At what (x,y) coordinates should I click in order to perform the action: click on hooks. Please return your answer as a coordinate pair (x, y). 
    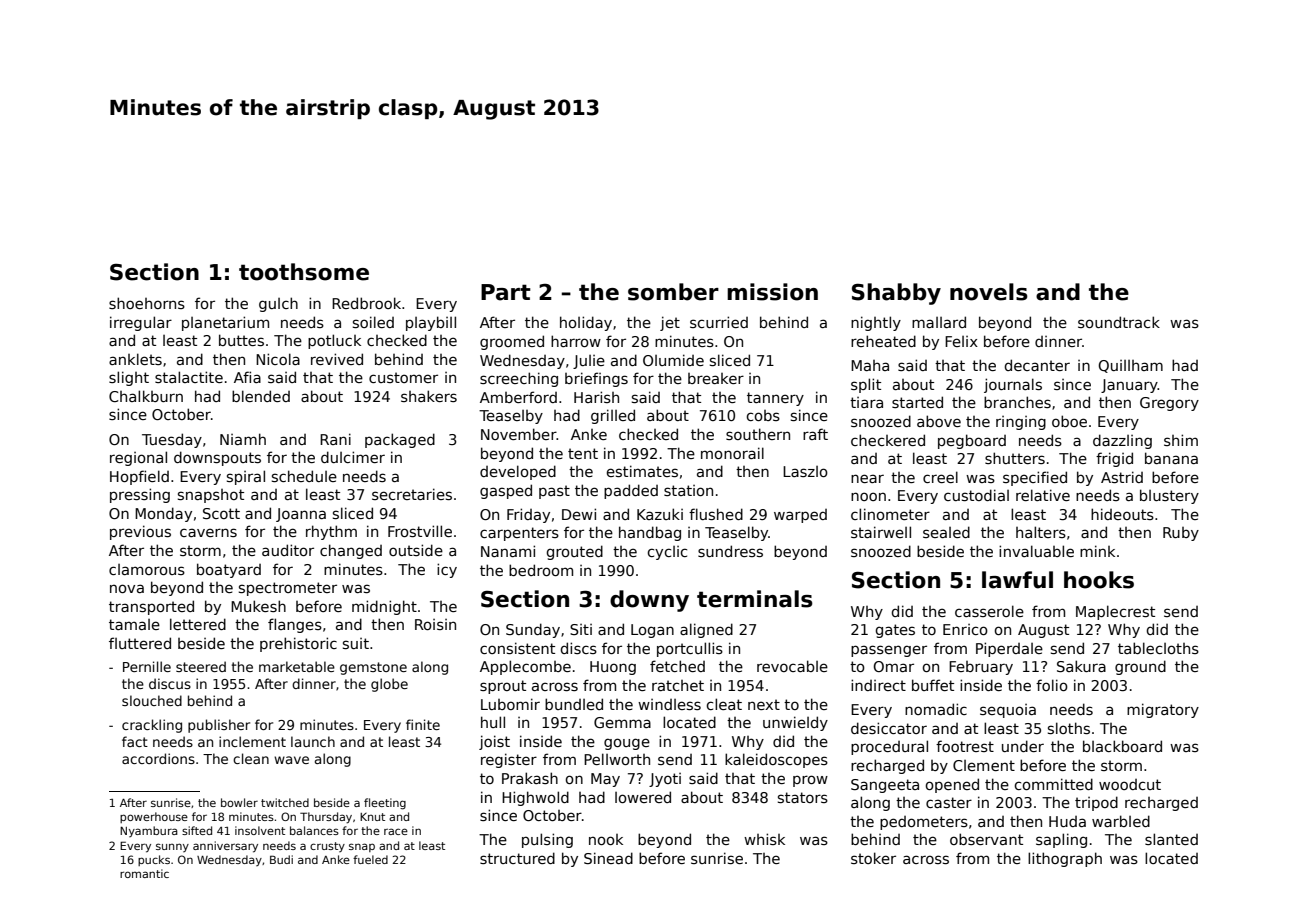
    Looking at the image, I should click on (1099, 580).
